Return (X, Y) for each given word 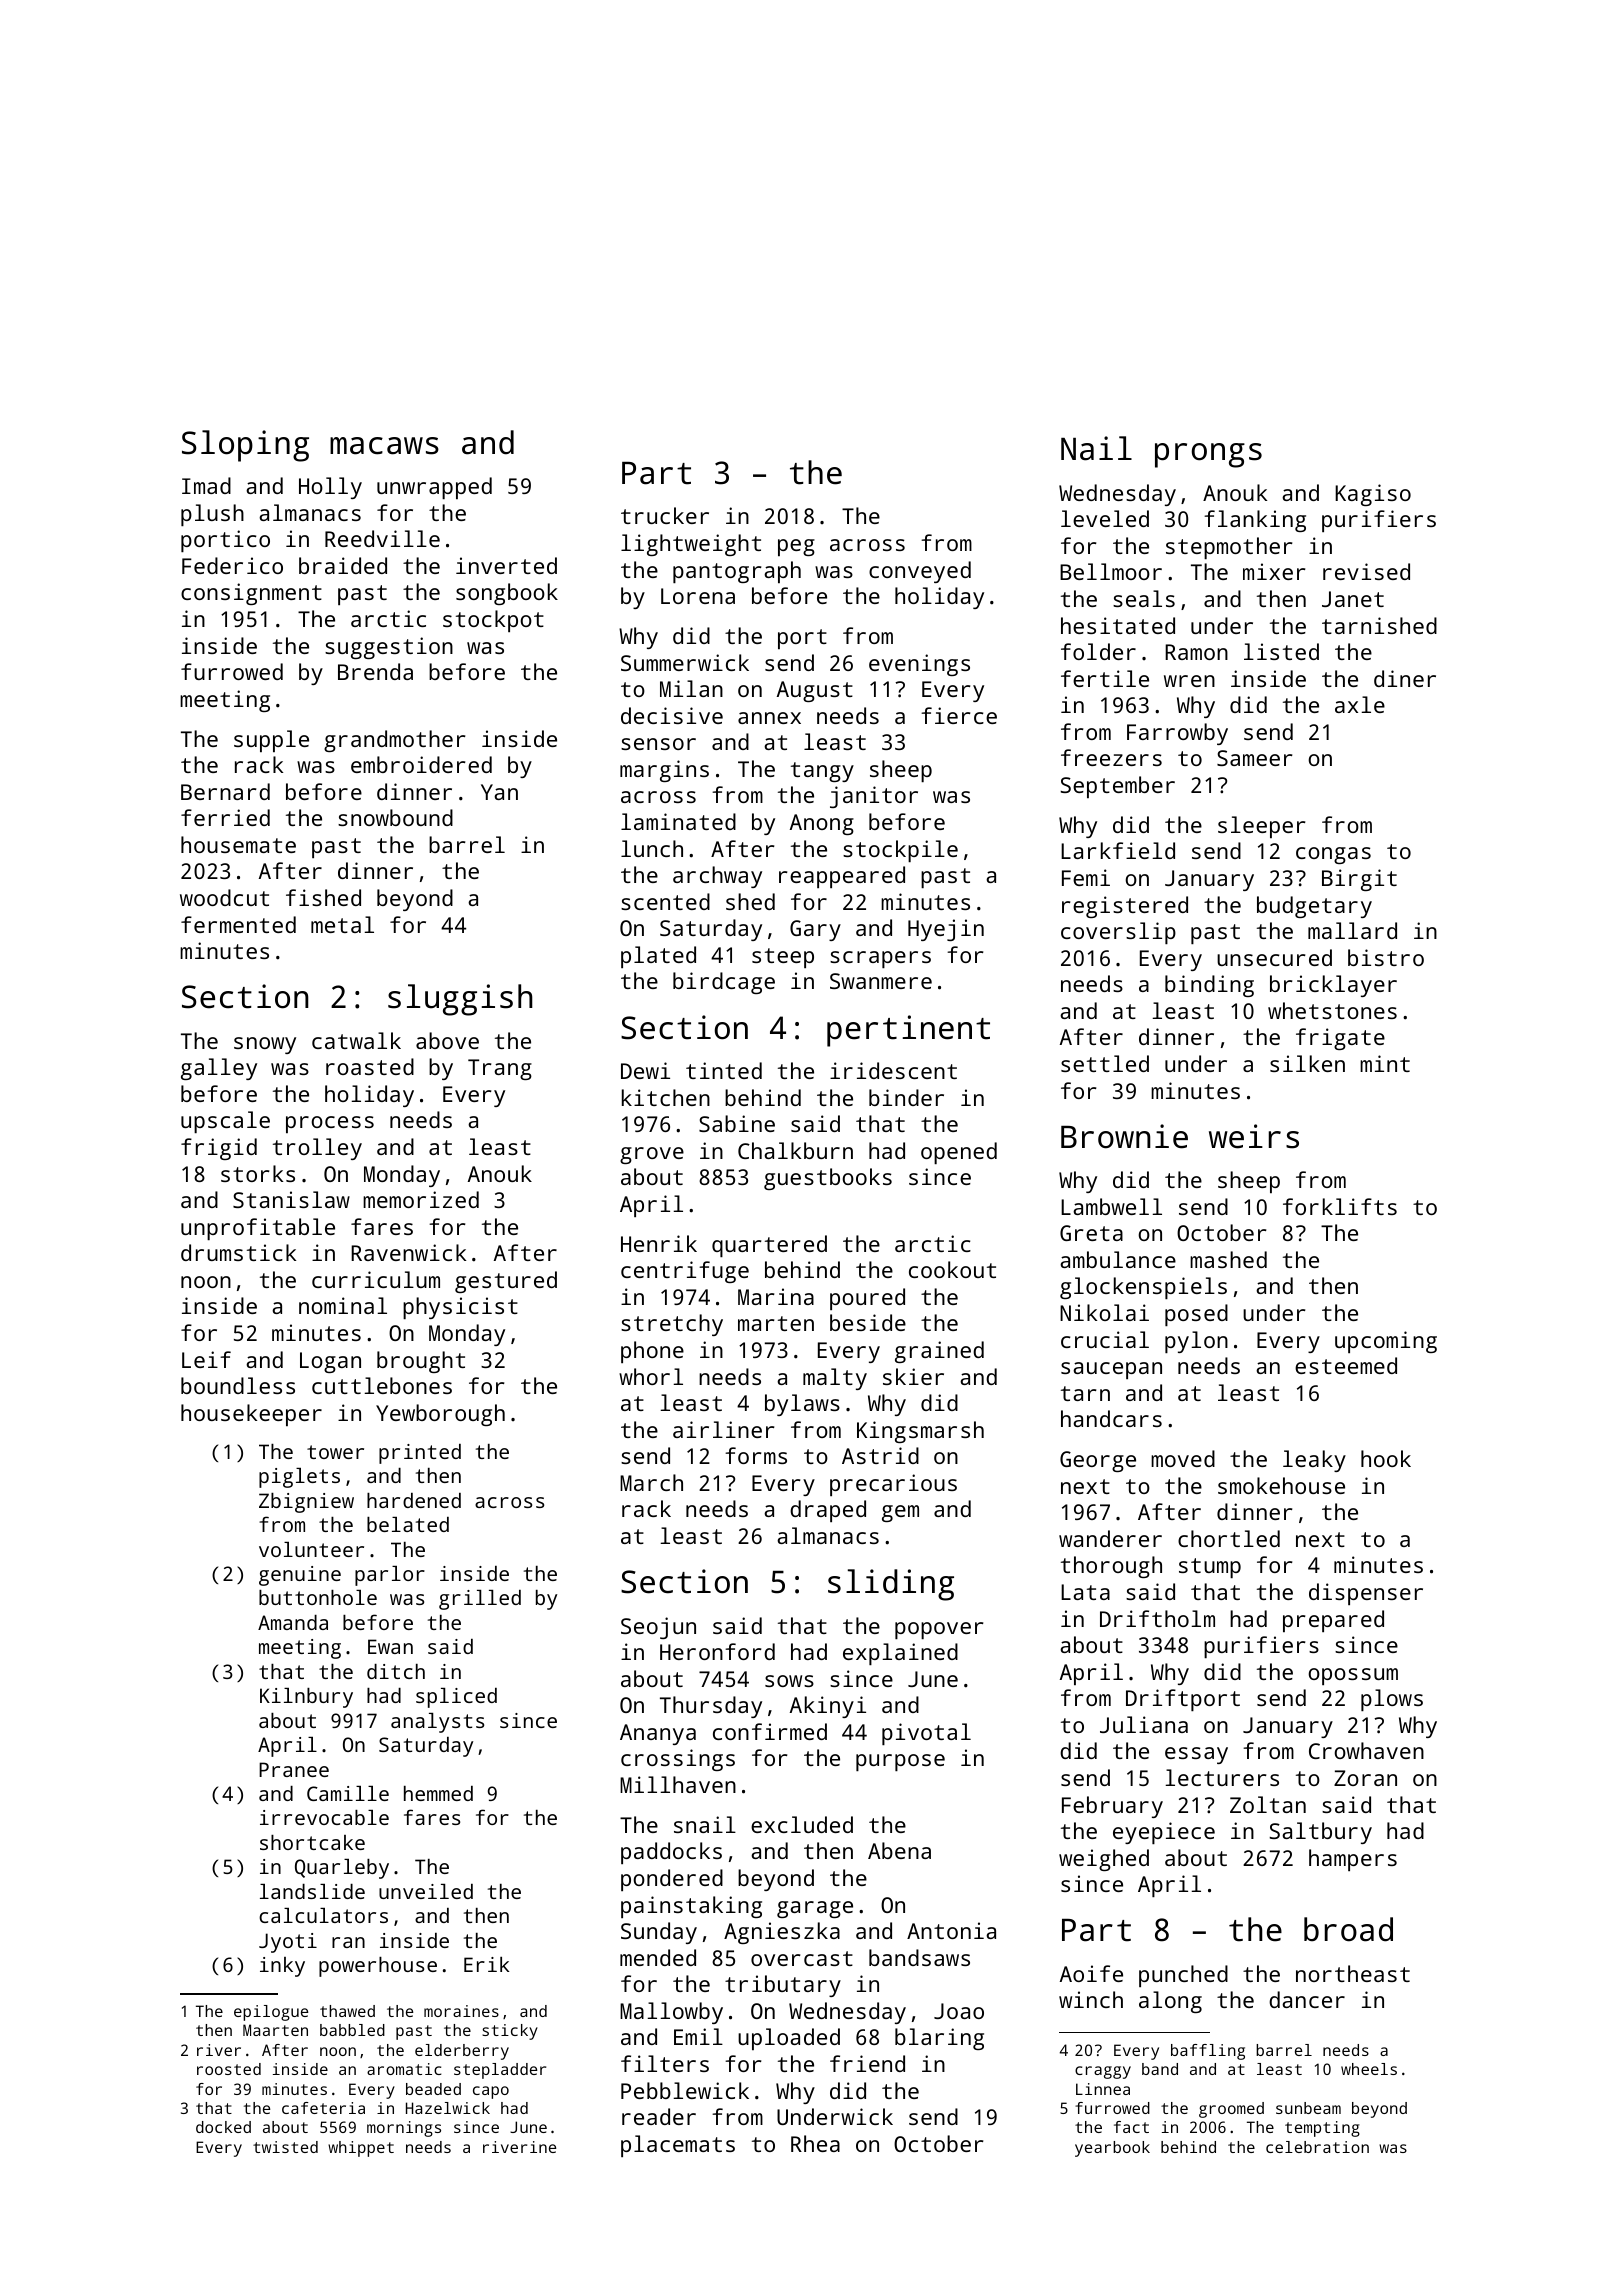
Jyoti (288, 1943)
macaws (384, 446)
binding (1209, 986)
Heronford (717, 1651)
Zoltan (1268, 1804)
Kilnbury (306, 1698)
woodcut (224, 897)
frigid (219, 1149)
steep (783, 958)
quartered (769, 1246)
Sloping (245, 446)
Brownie (1124, 1136)
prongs (1208, 455)
